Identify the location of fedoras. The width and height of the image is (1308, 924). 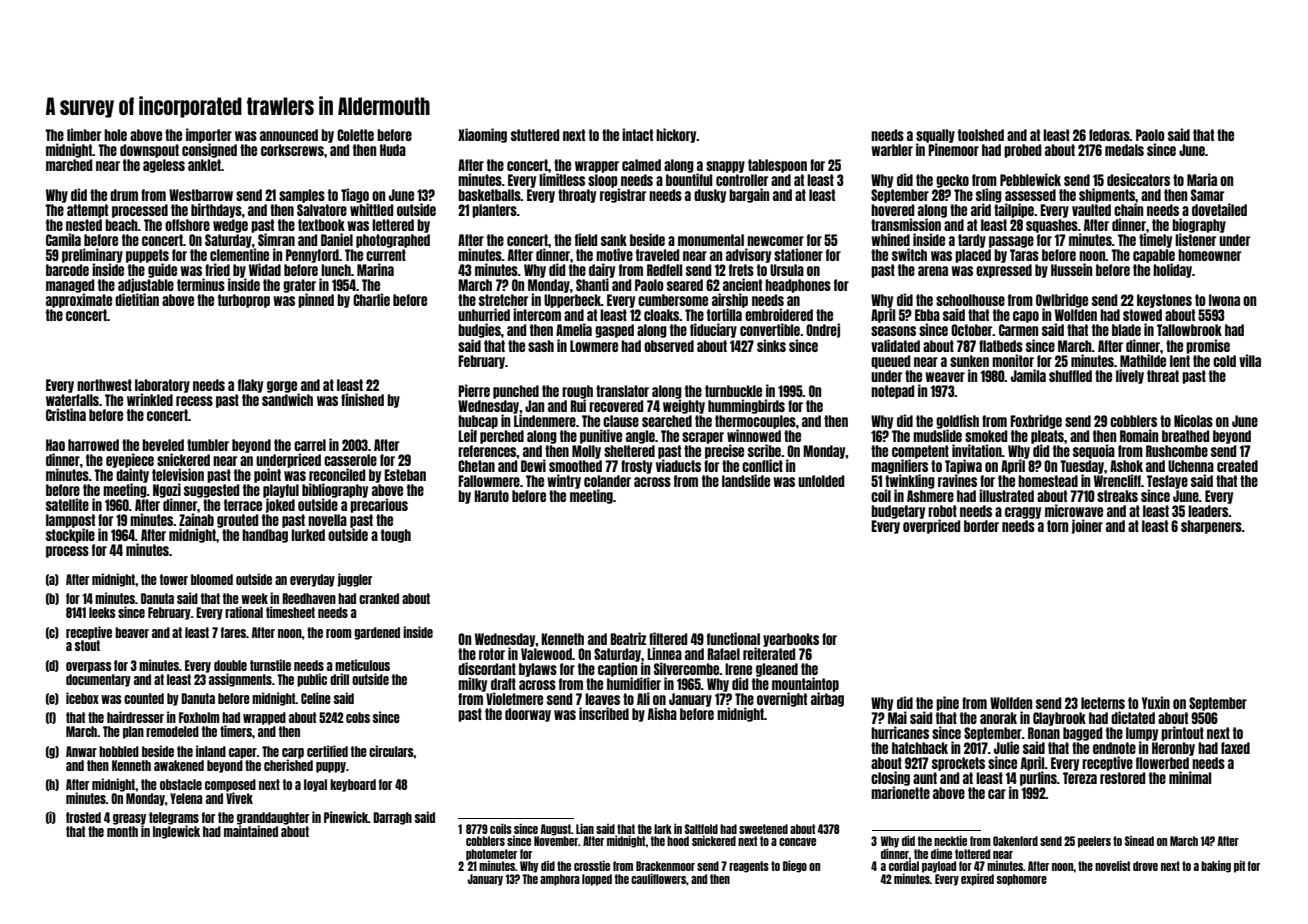
(1109, 135).
